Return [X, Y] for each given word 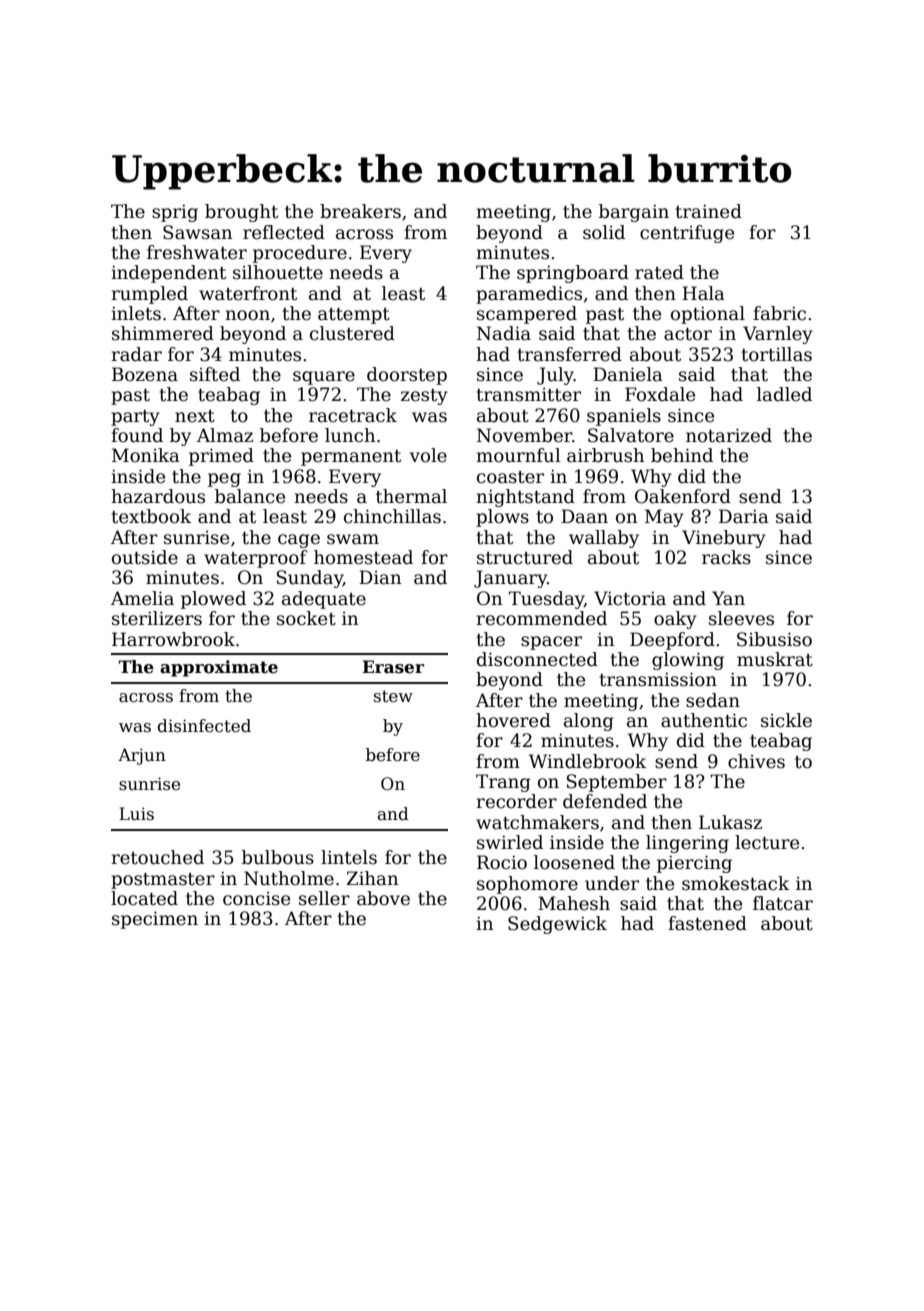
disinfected [204, 726]
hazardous [158, 496]
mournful [518, 455]
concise [256, 899]
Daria [744, 516]
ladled [784, 394]
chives [756, 761]
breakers [360, 211]
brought [241, 213]
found [137, 435]
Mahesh [574, 903]
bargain [634, 213]
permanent [351, 458]
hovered [513, 720]
